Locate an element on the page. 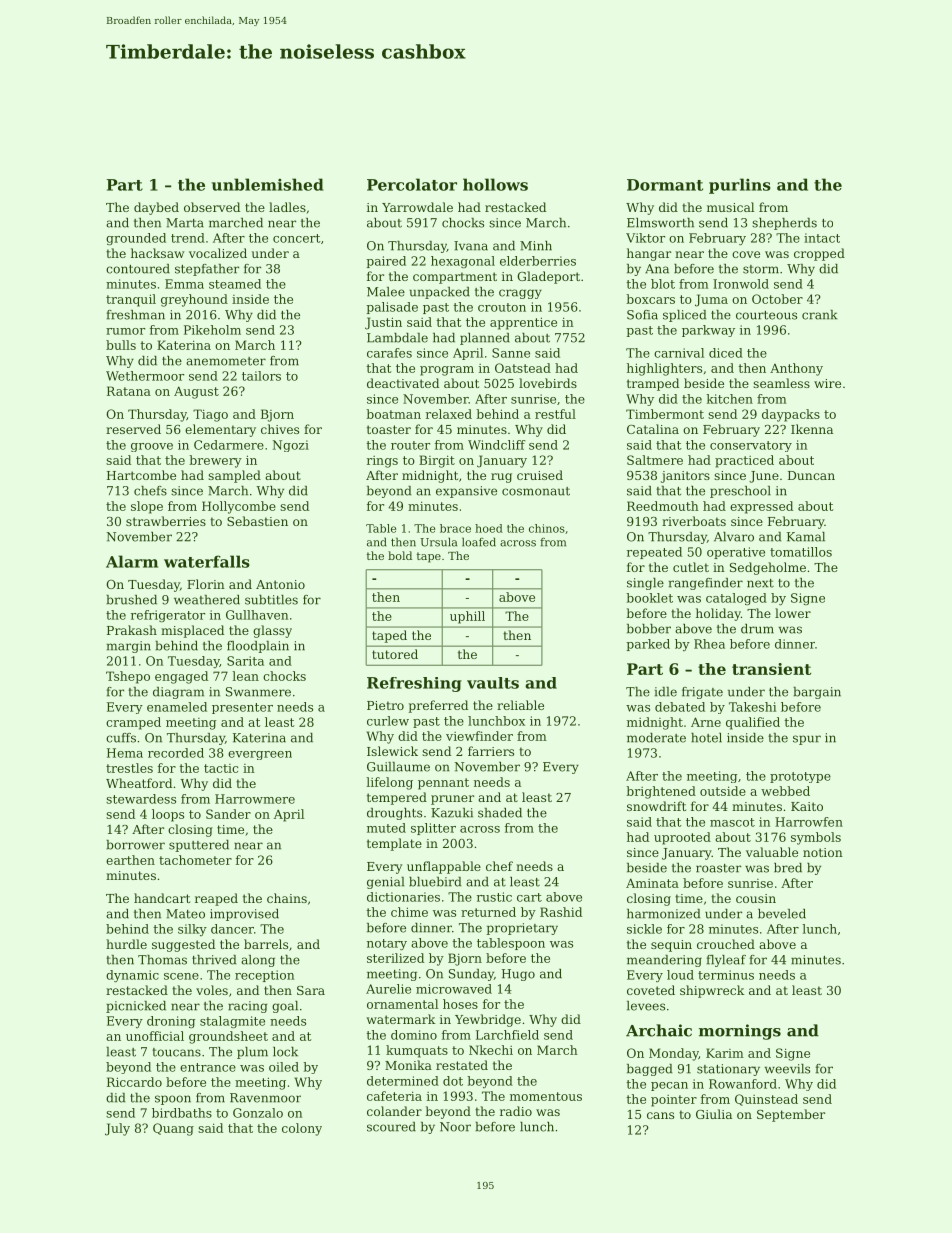 The height and width of the image is (1233, 952). diagram is located at coordinates (178, 693).
